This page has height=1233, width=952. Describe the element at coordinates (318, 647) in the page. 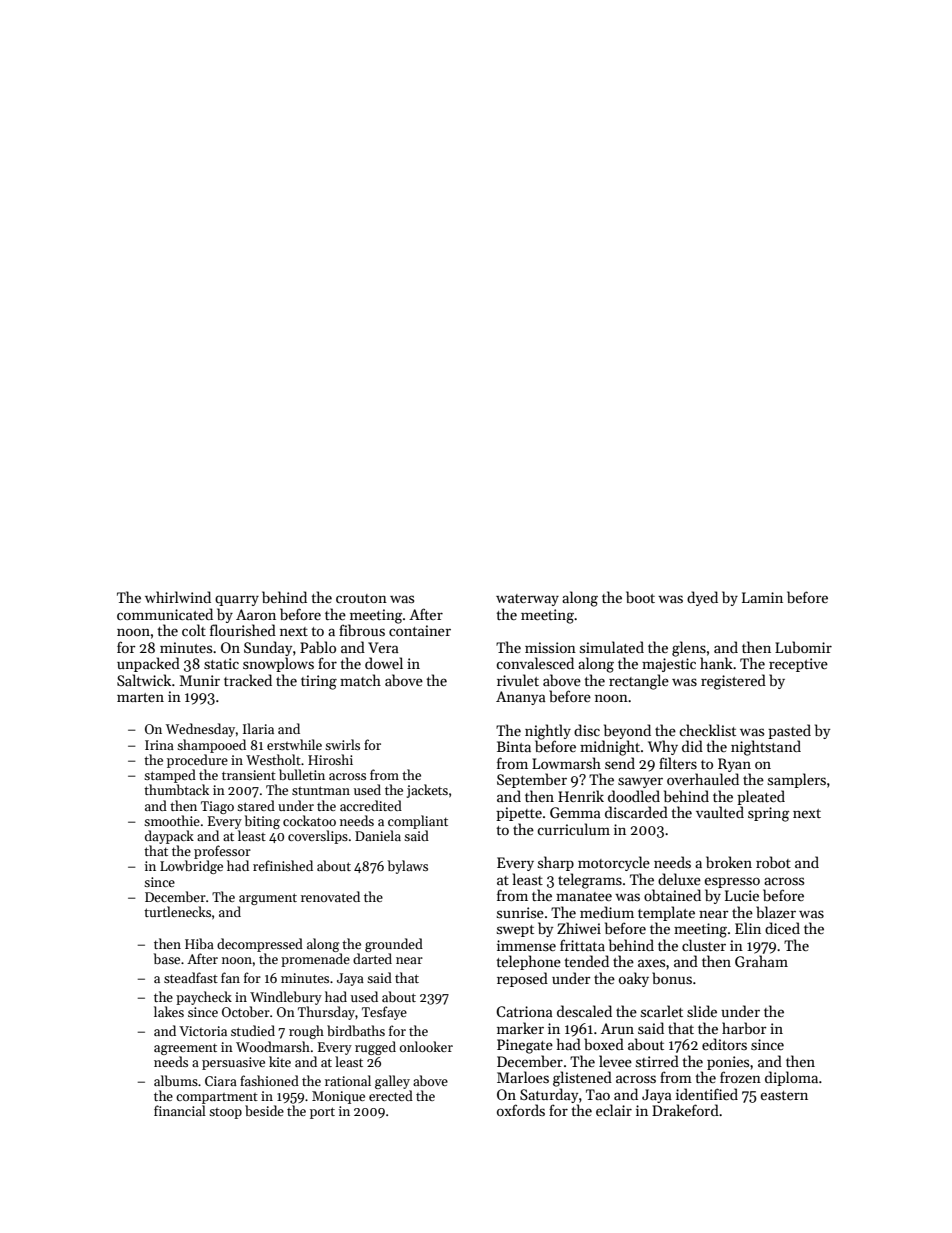

I see `Pablo` at that location.
